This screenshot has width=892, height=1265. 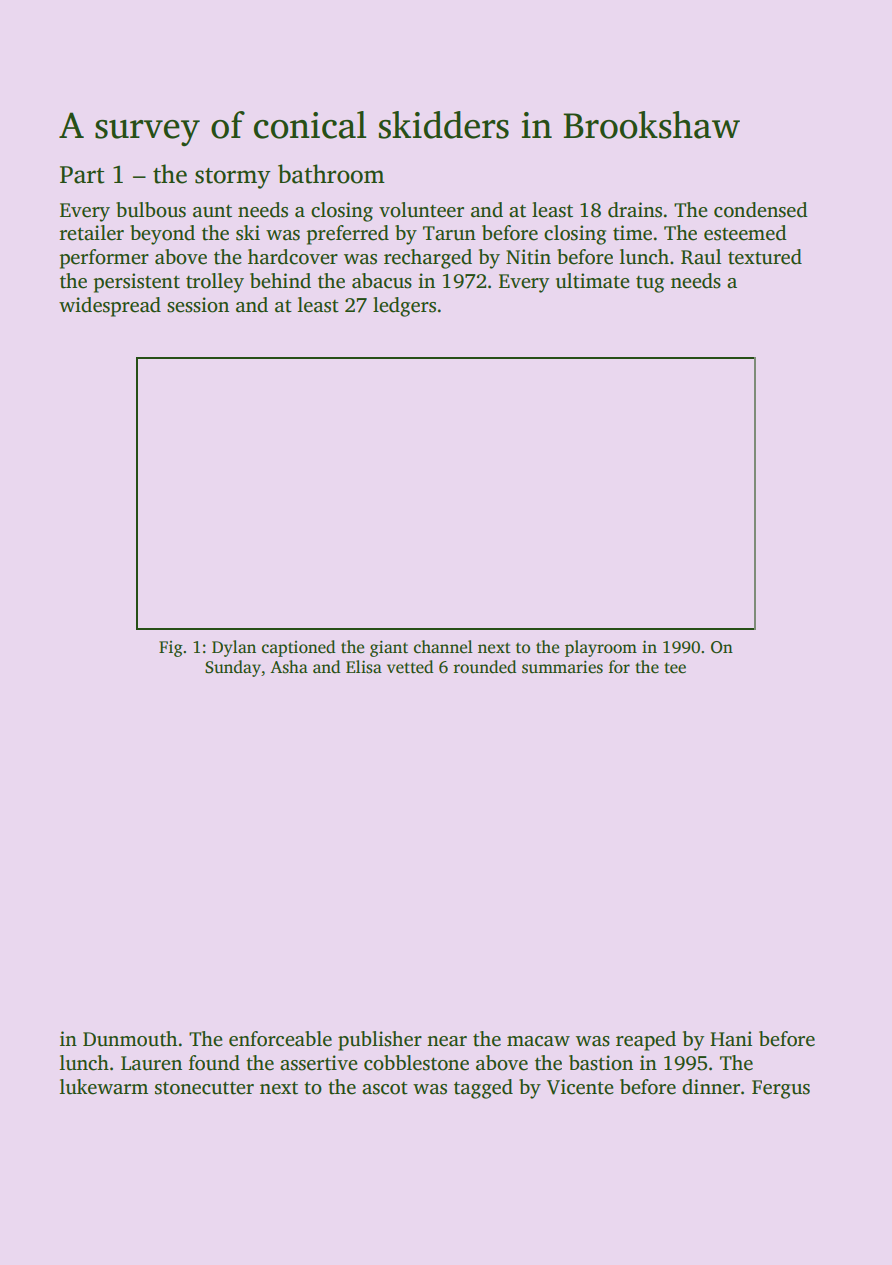 What do you see at coordinates (130, 1039) in the screenshot?
I see `Dunmouth` at bounding box center [130, 1039].
